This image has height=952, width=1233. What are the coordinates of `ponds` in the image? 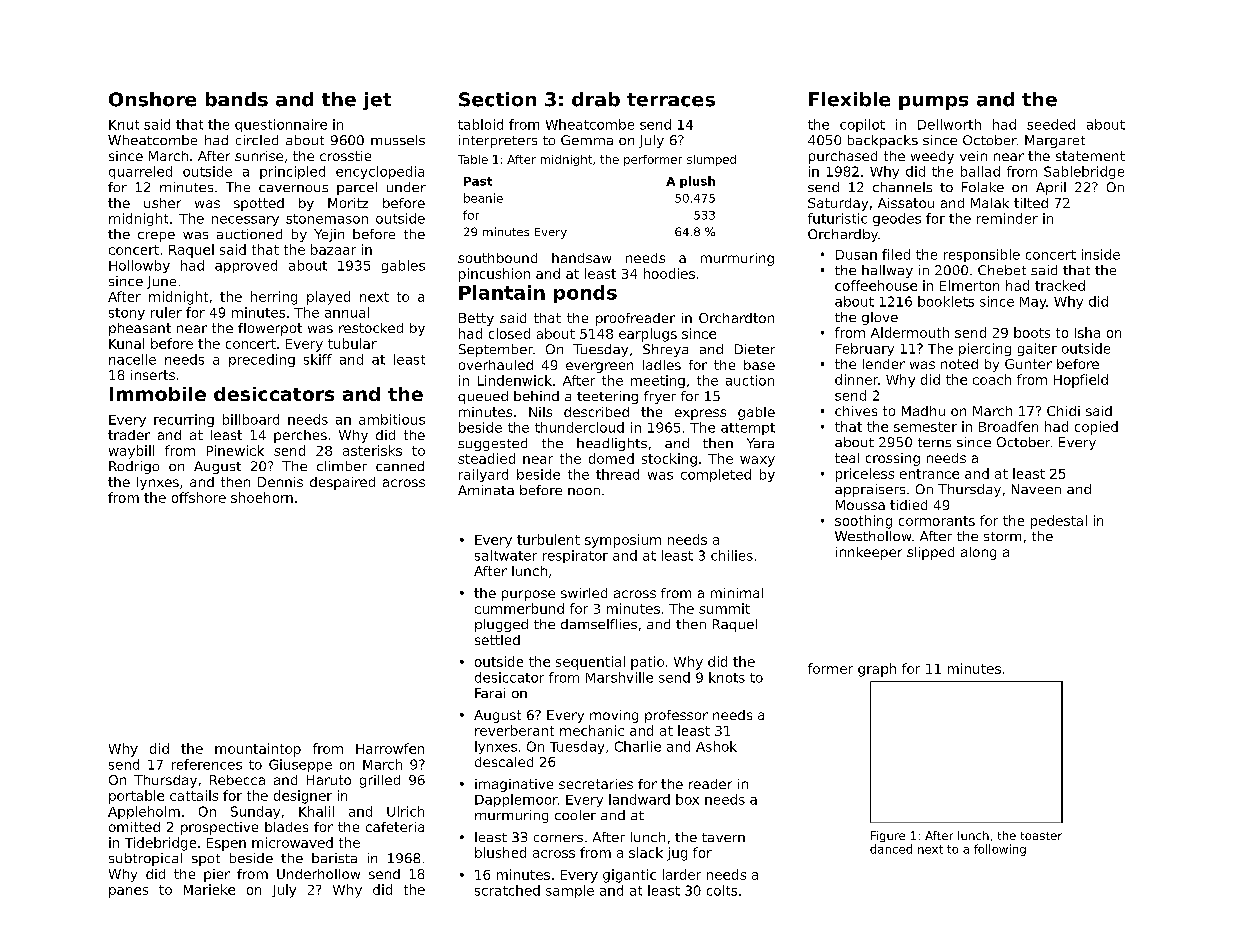 It's located at (585, 294).
